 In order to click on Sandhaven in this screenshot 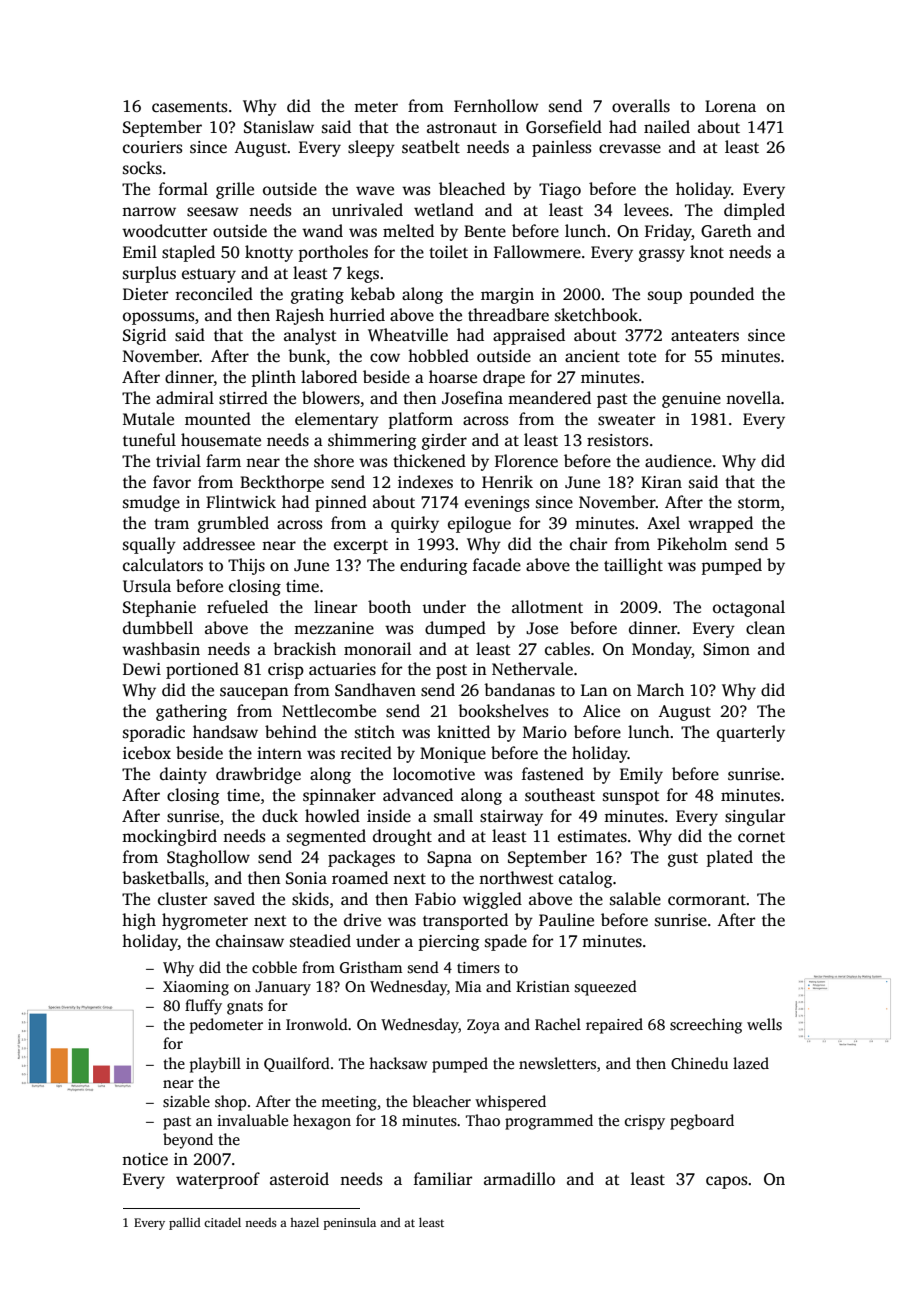, I will do `click(375, 690)`.
